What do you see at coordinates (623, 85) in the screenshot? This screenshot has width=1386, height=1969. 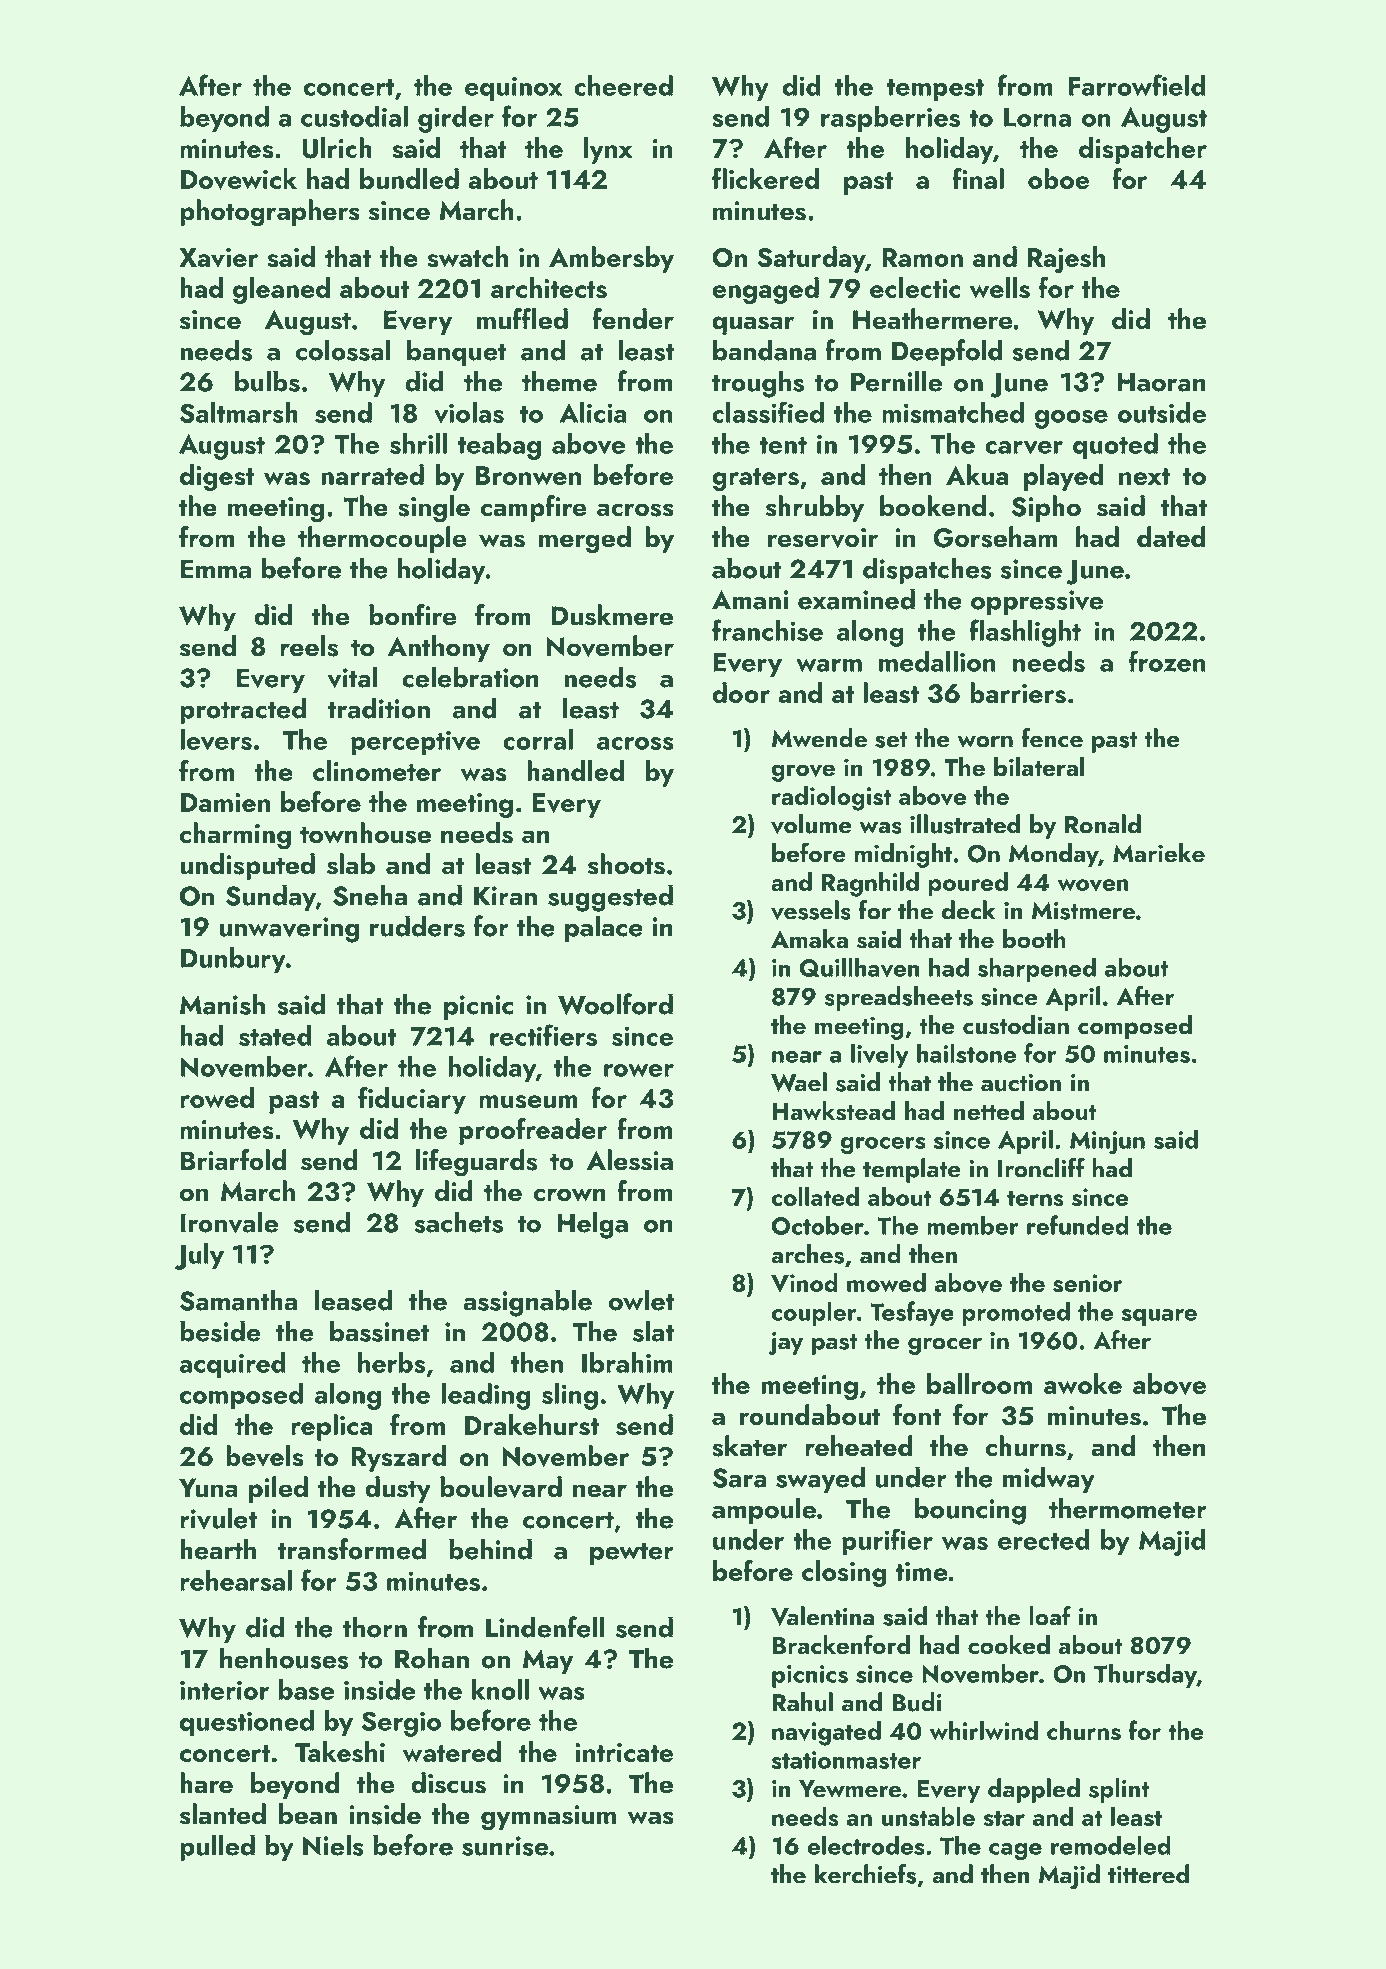 I see `cheered` at bounding box center [623, 85].
